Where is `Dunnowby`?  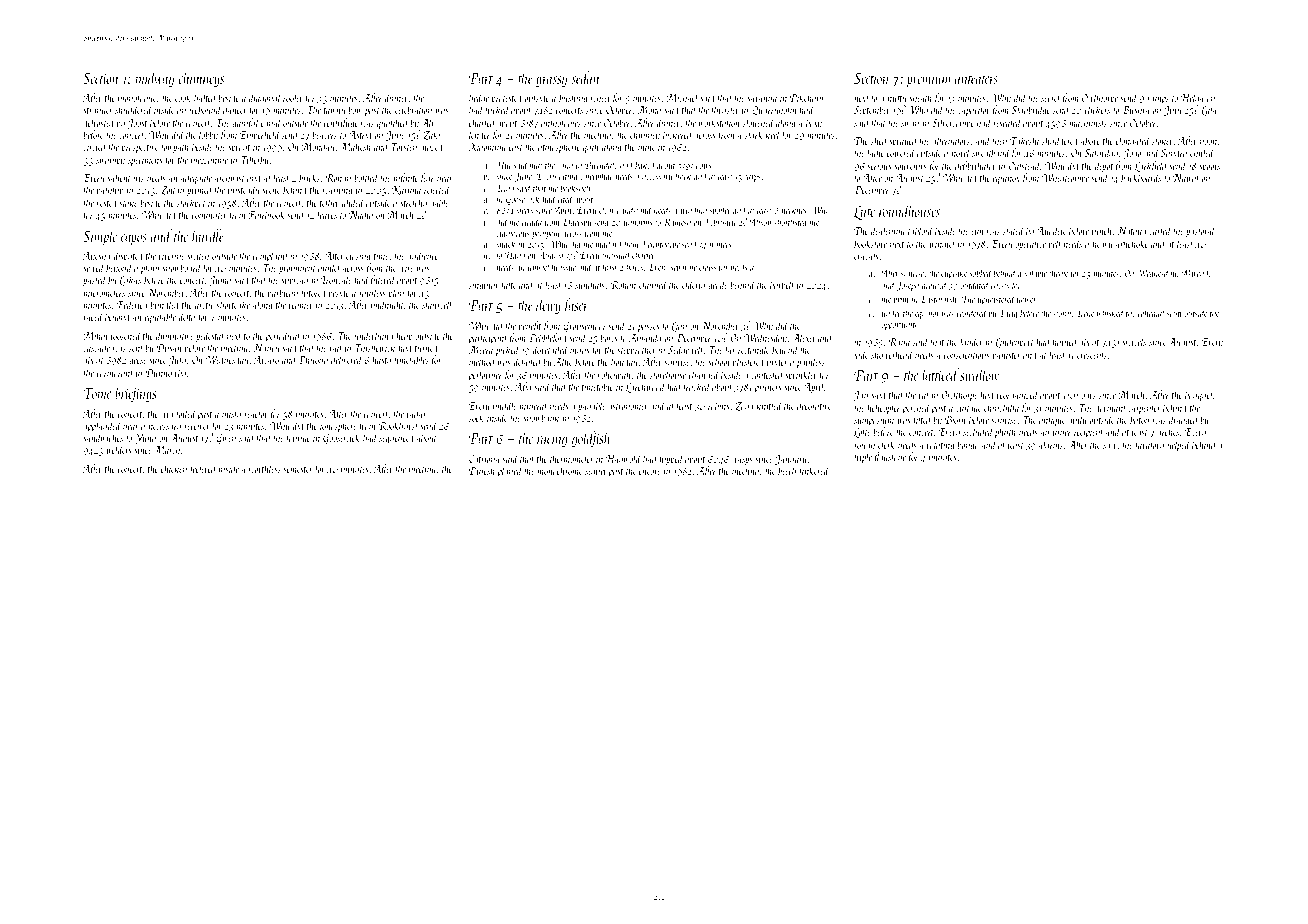 Dunnowby is located at coordinates (166, 374).
